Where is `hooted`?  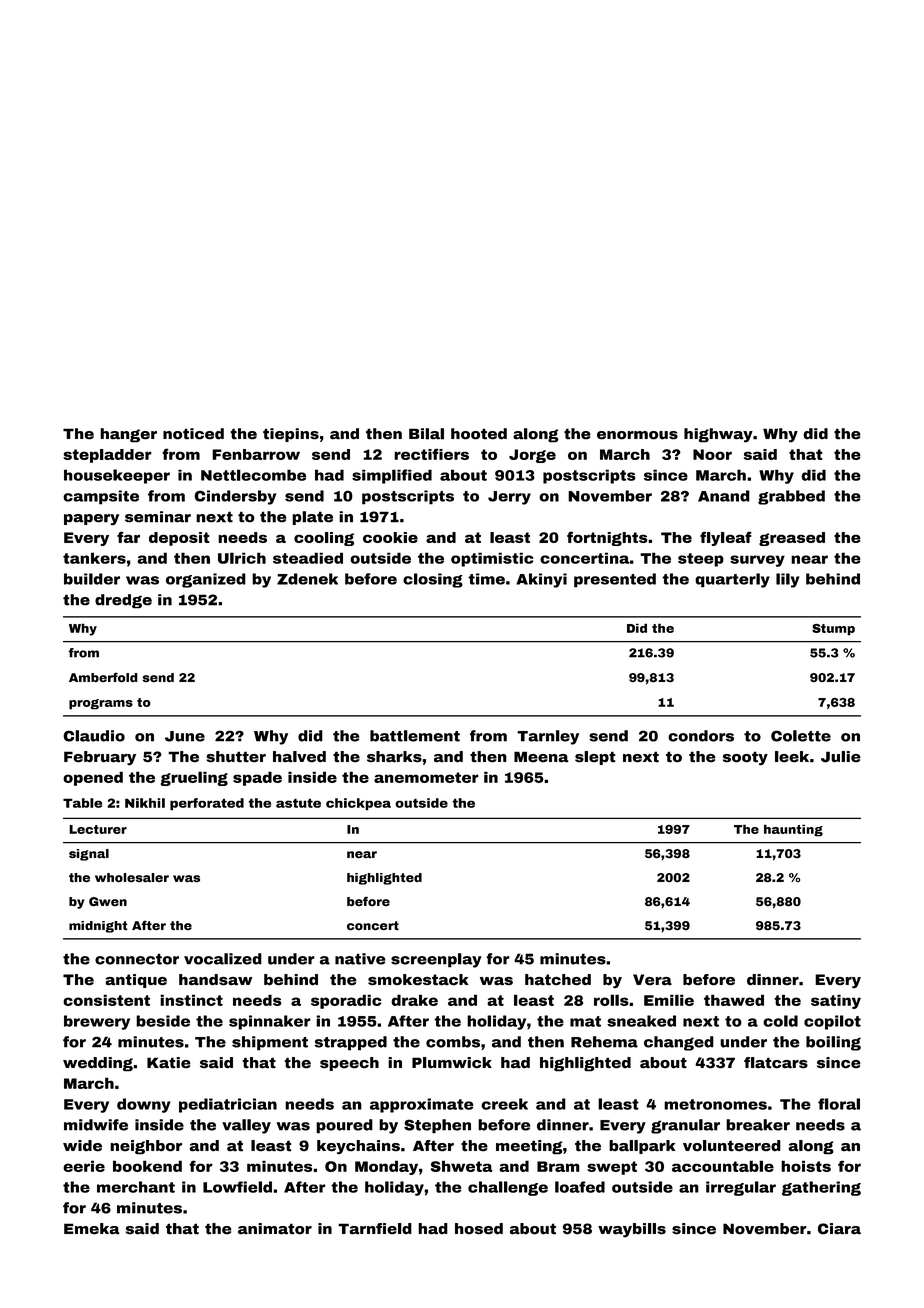 hooted is located at coordinates (479, 434).
